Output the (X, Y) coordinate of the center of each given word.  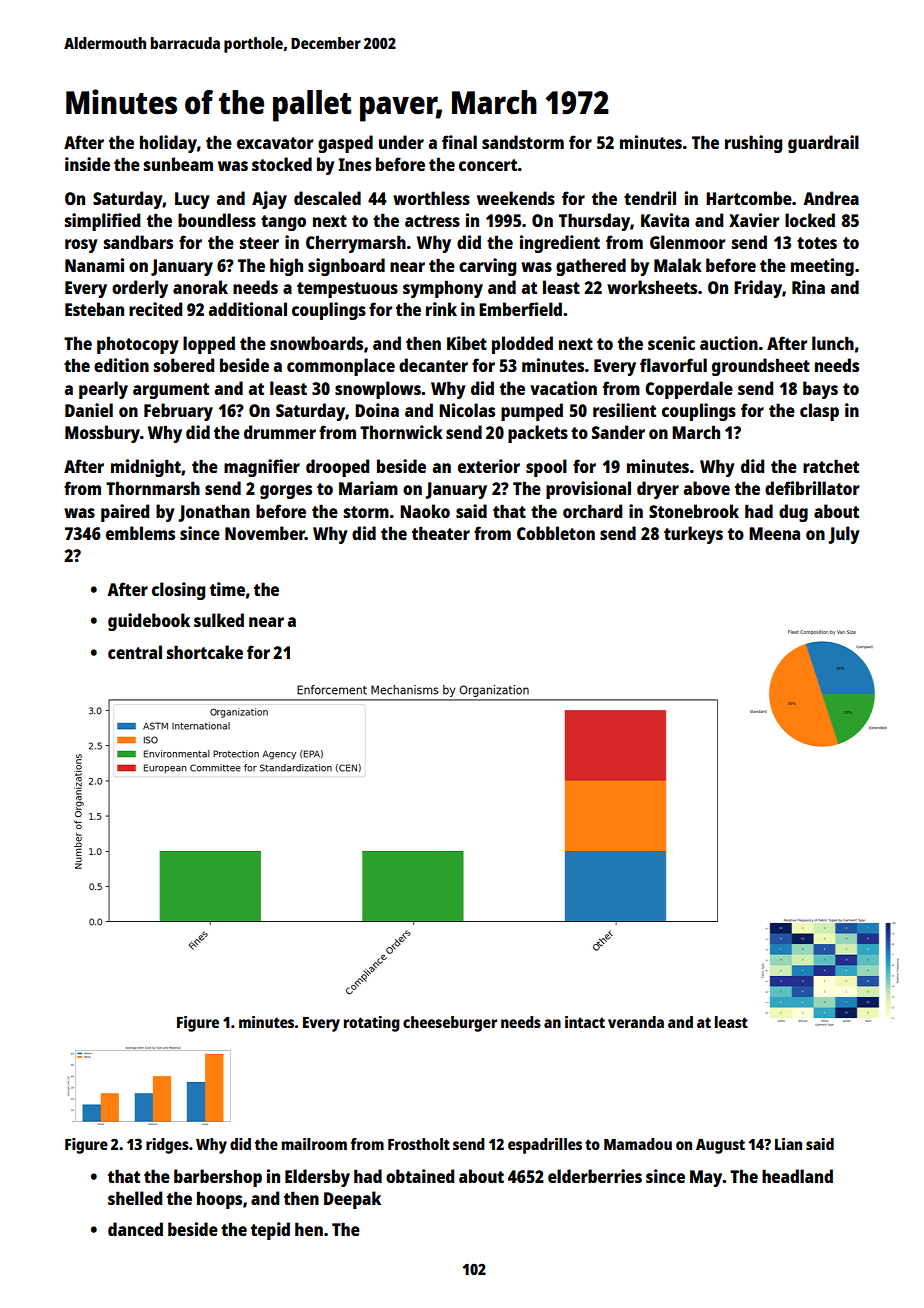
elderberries (595, 1176)
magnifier (262, 468)
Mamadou (638, 1144)
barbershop (218, 1178)
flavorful (673, 365)
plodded (522, 345)
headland (797, 1176)
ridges (167, 1146)
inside (87, 164)
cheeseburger (450, 1024)
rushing (753, 144)
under (401, 142)
